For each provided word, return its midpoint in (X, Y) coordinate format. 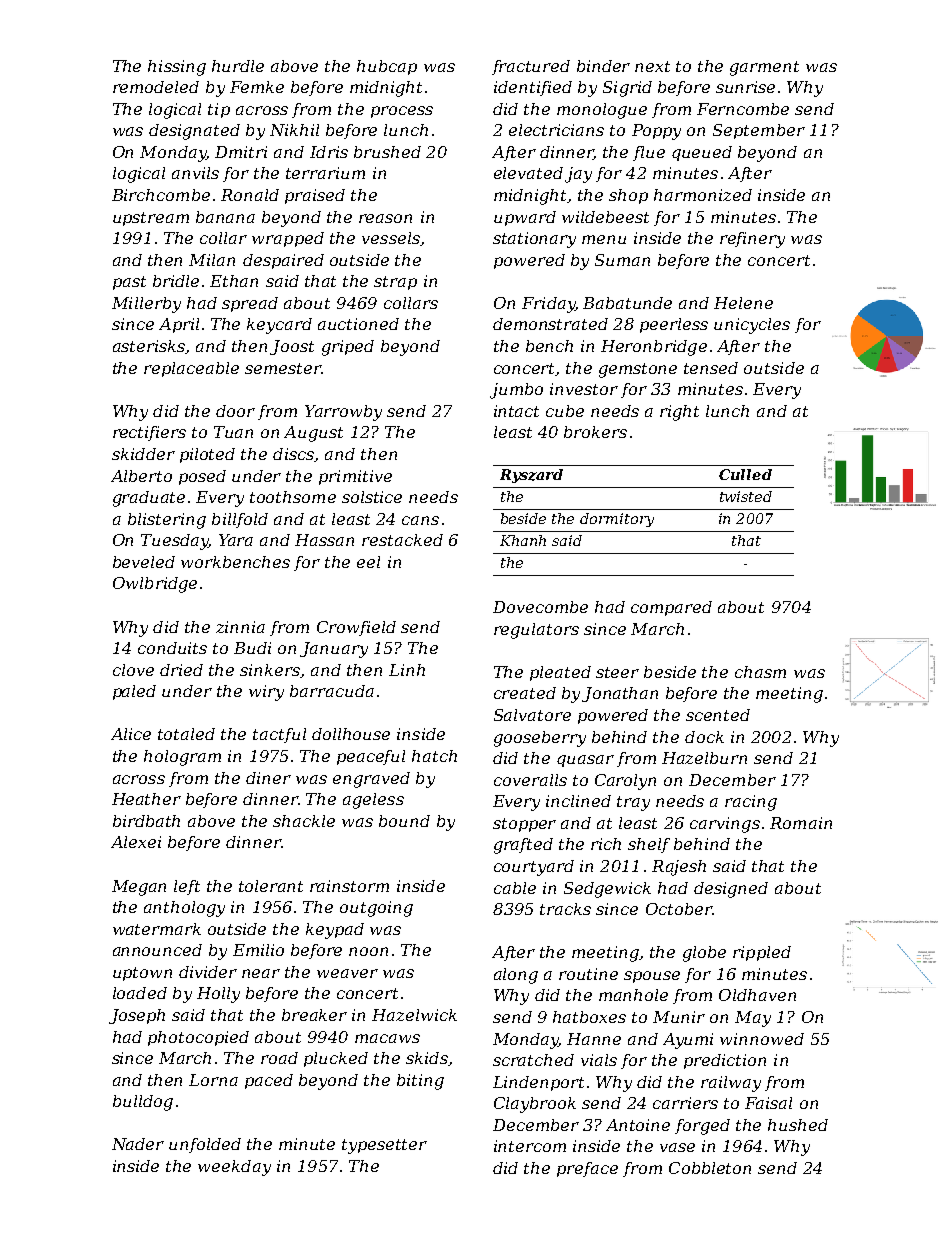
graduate (149, 499)
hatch (434, 756)
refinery (752, 240)
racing (751, 803)
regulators (536, 631)
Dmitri (241, 152)
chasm (760, 672)
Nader (138, 1144)
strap (395, 283)
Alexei (136, 842)
